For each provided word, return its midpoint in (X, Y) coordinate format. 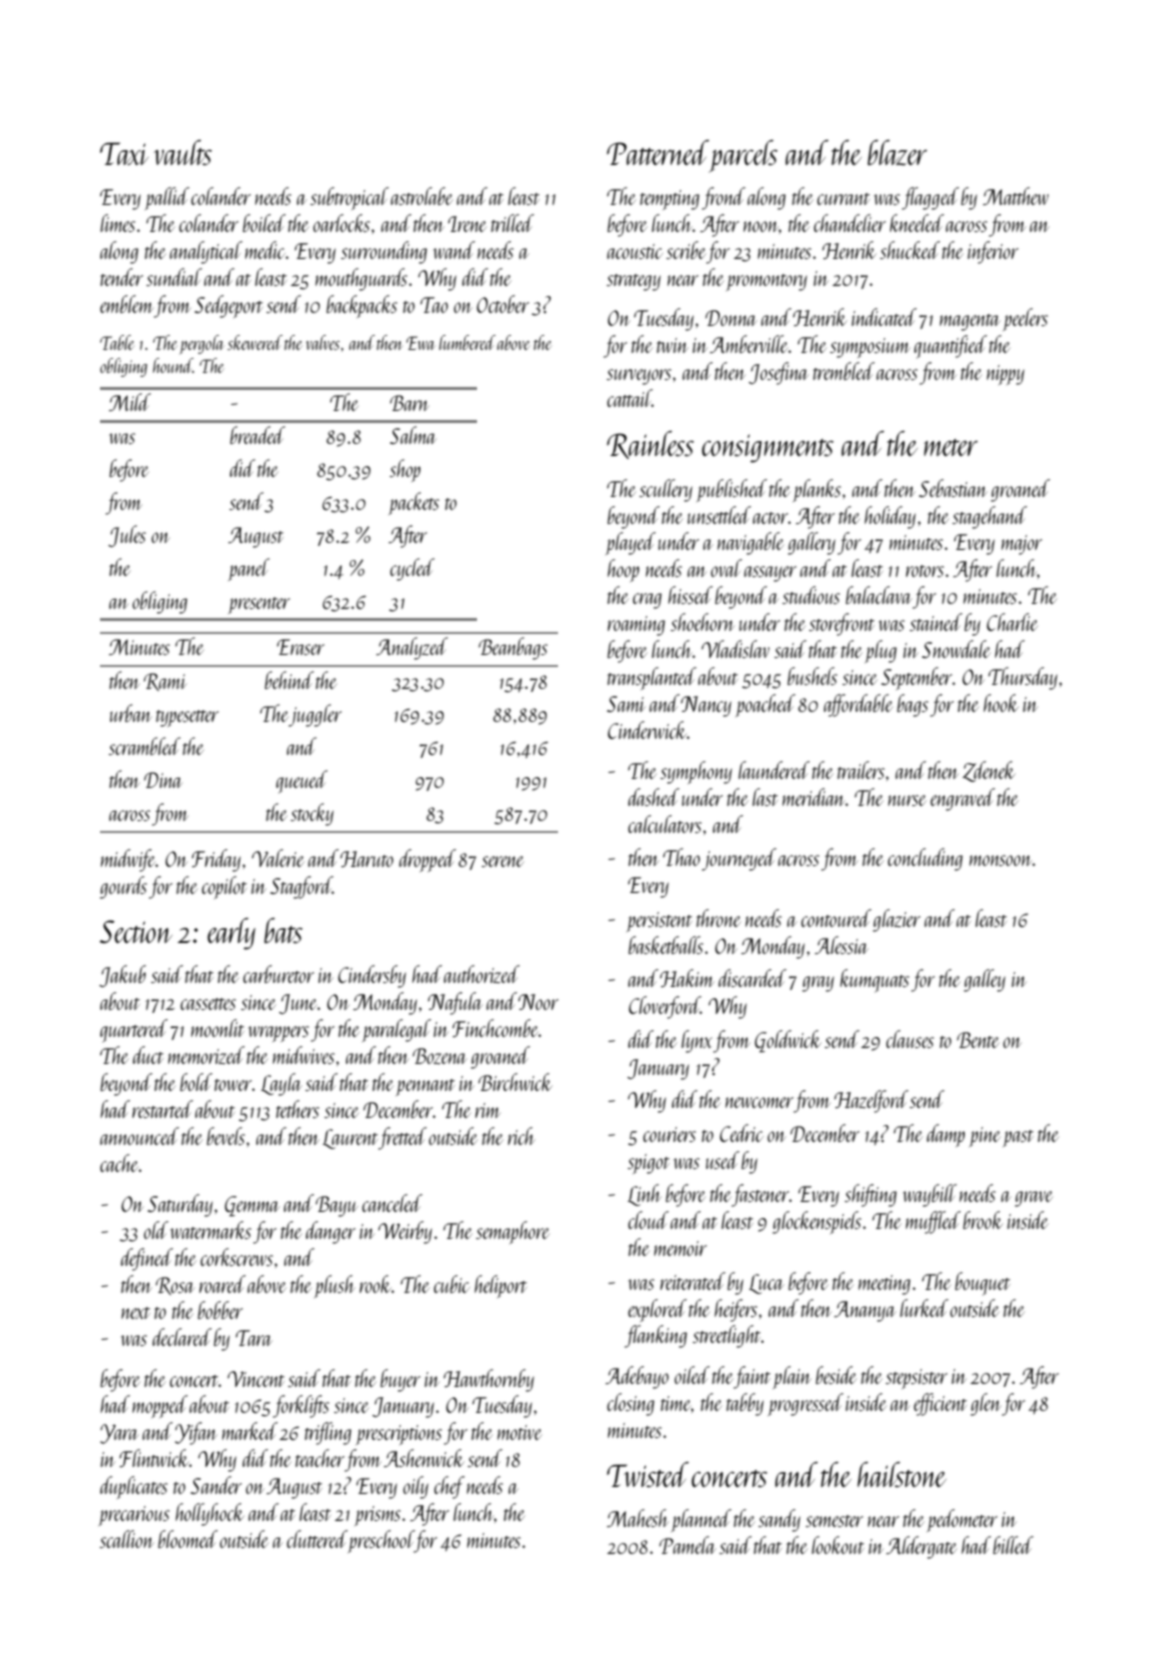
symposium (870, 348)
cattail (629, 398)
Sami (626, 704)
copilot (224, 887)
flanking (656, 1336)
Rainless (650, 445)
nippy (1005, 375)
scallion (127, 1539)
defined (147, 1259)
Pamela (687, 1545)
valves (323, 342)
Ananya (865, 1311)
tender (121, 277)
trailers (861, 770)
